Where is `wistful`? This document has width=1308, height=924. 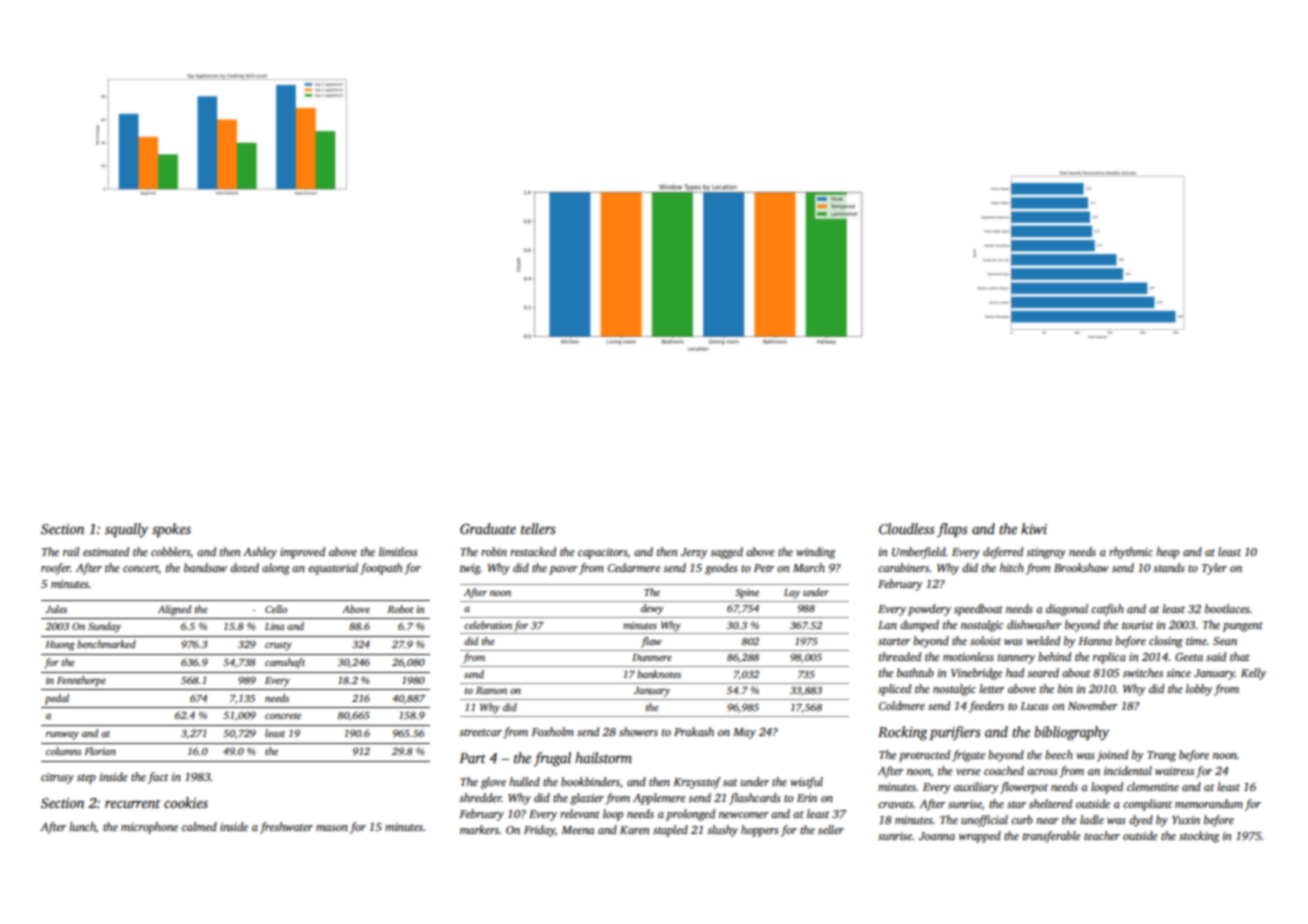
wistful is located at coordinates (806, 783).
